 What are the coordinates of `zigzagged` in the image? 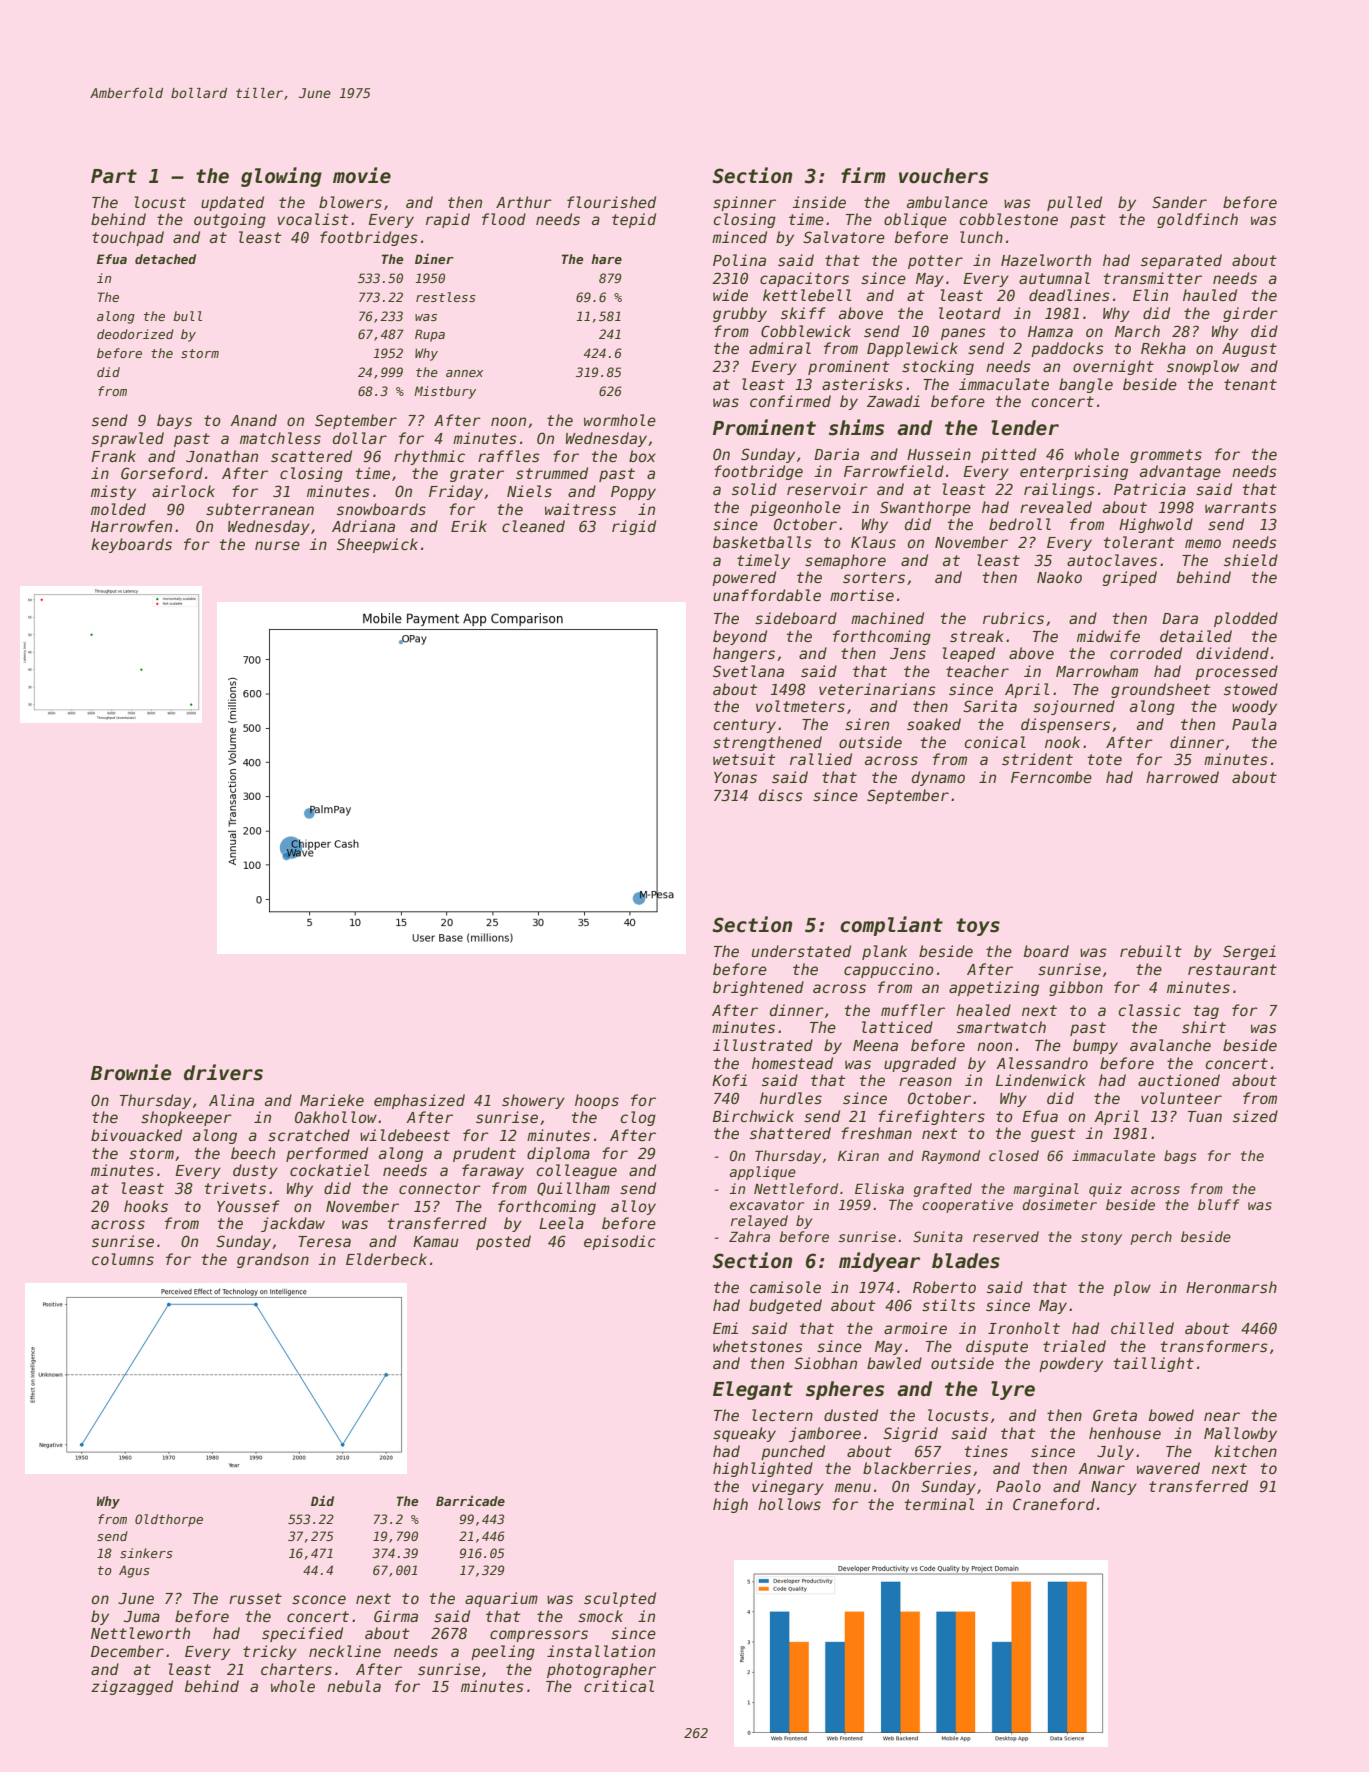 It's located at (132, 1687).
